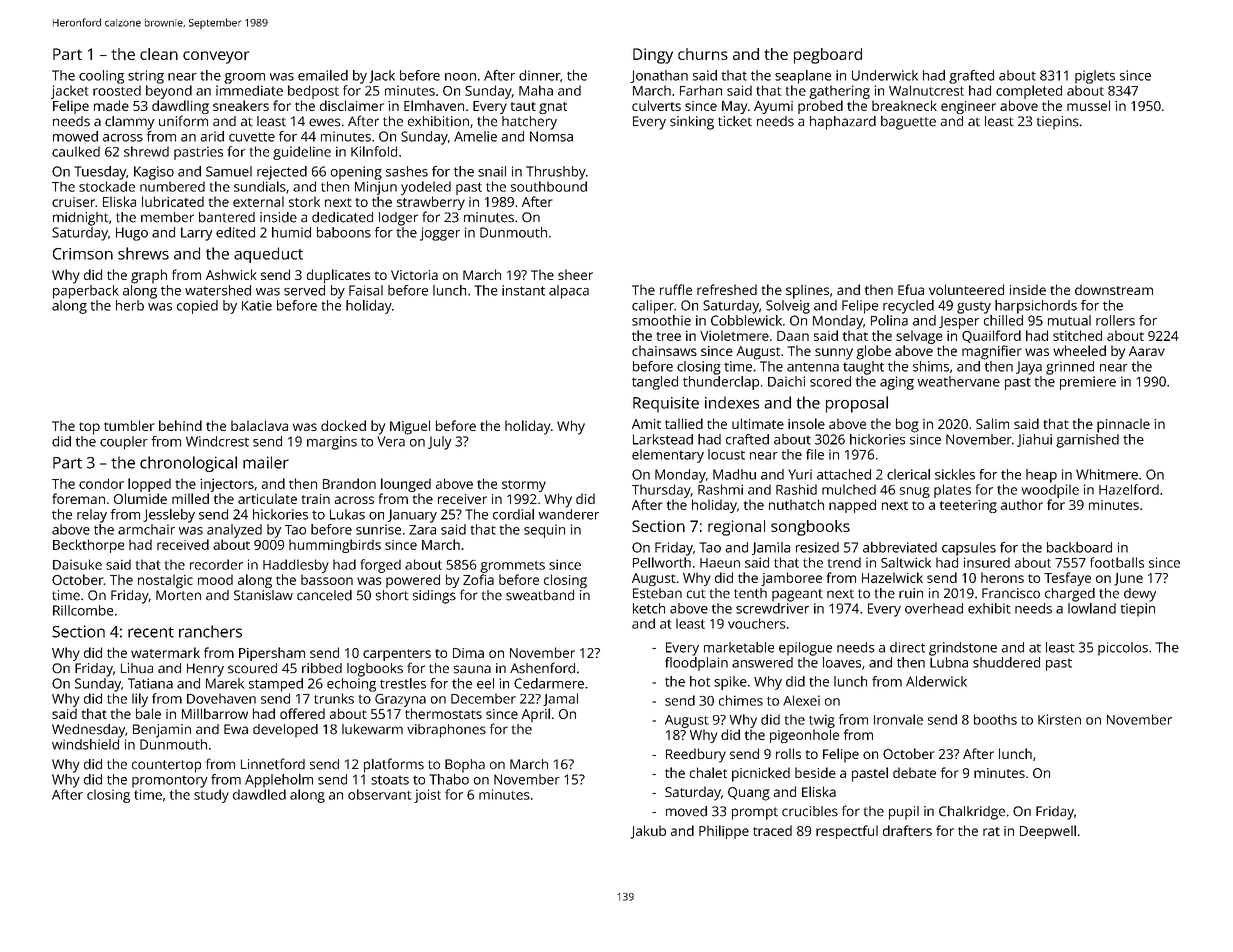 This document has width=1233, height=952. I want to click on April, so click(535, 715).
